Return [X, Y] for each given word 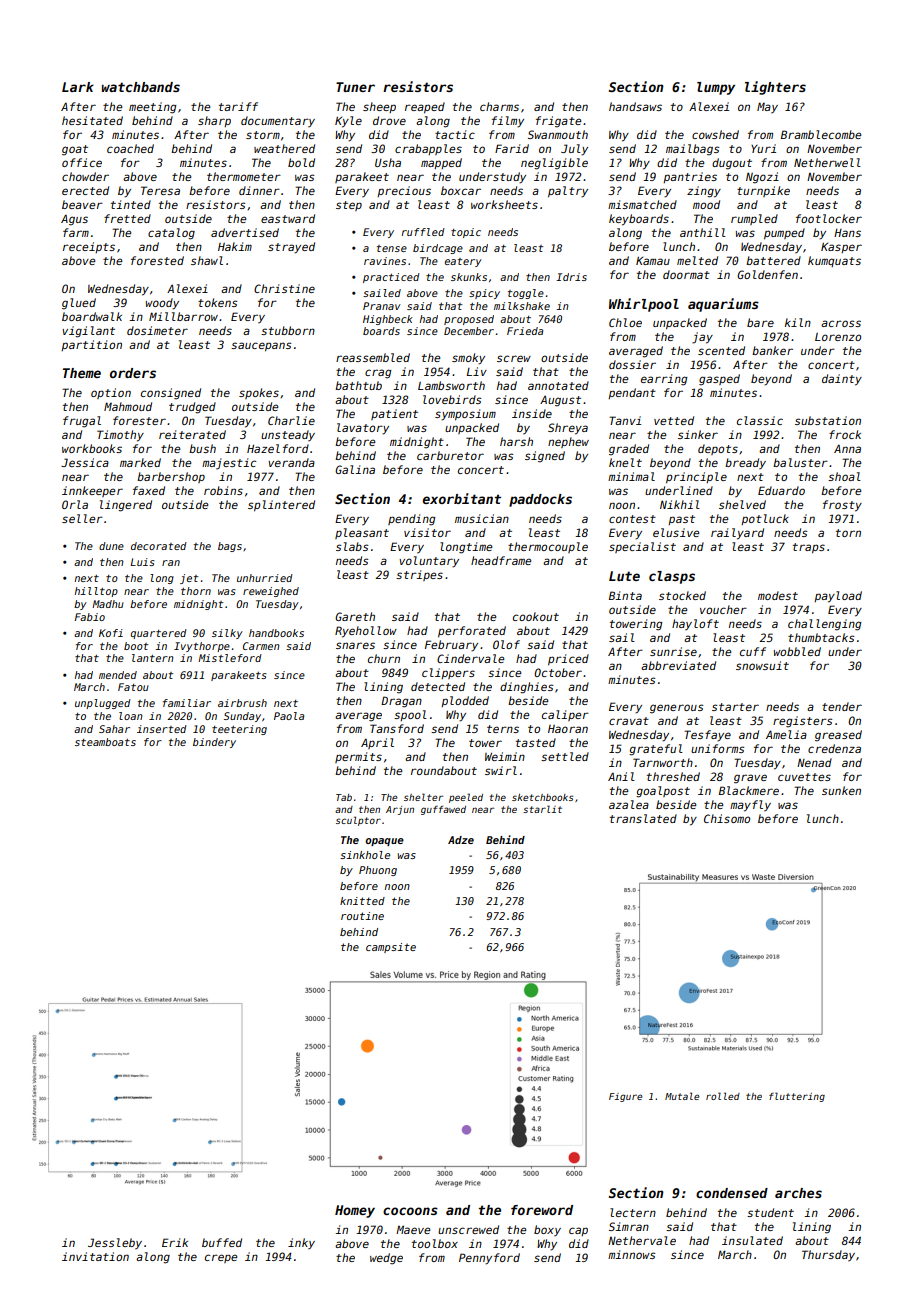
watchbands [141, 87]
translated [643, 818]
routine [362, 916]
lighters [775, 88]
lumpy [716, 88]
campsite [391, 948]
